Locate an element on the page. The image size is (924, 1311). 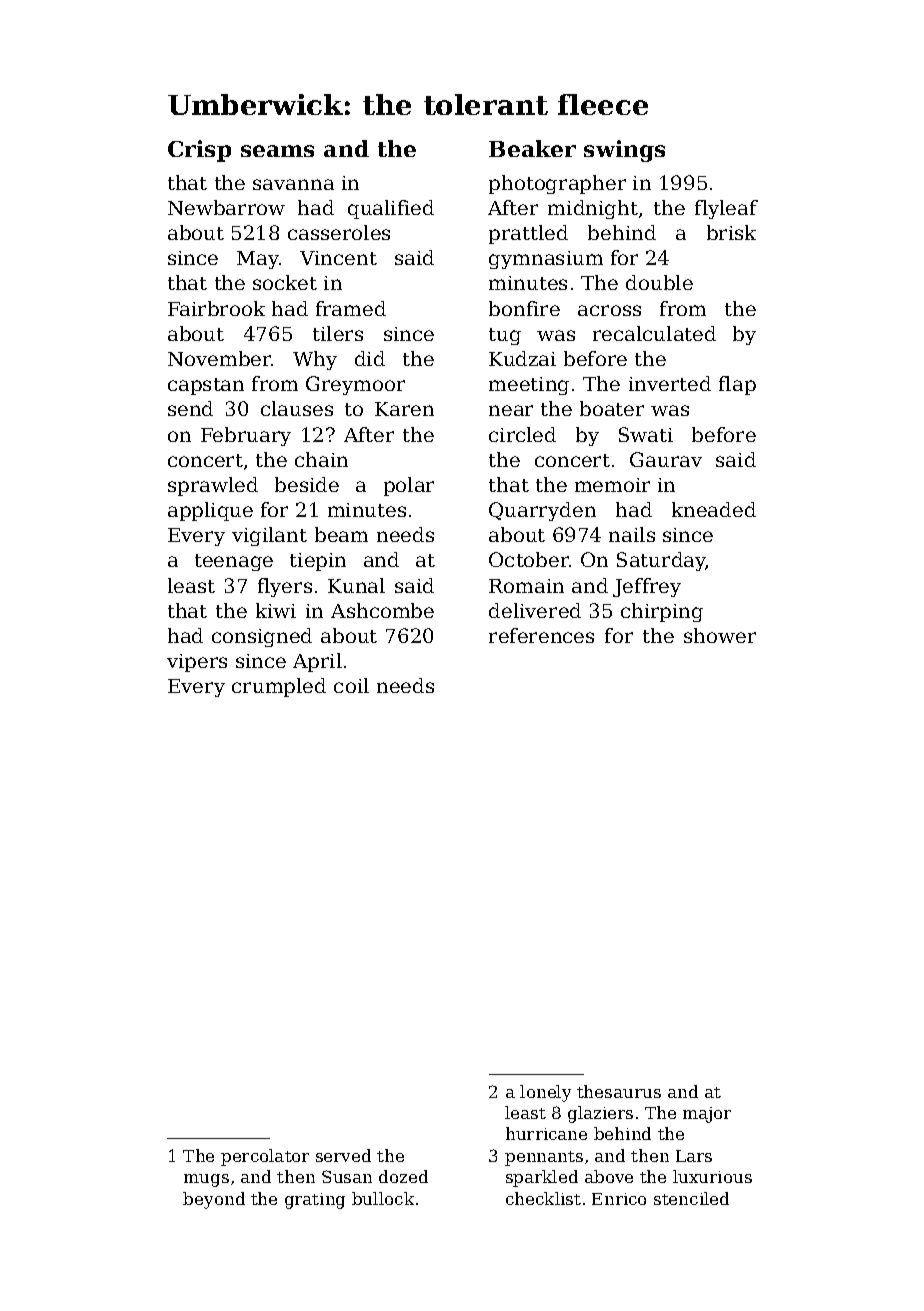
prattled is located at coordinates (528, 234).
